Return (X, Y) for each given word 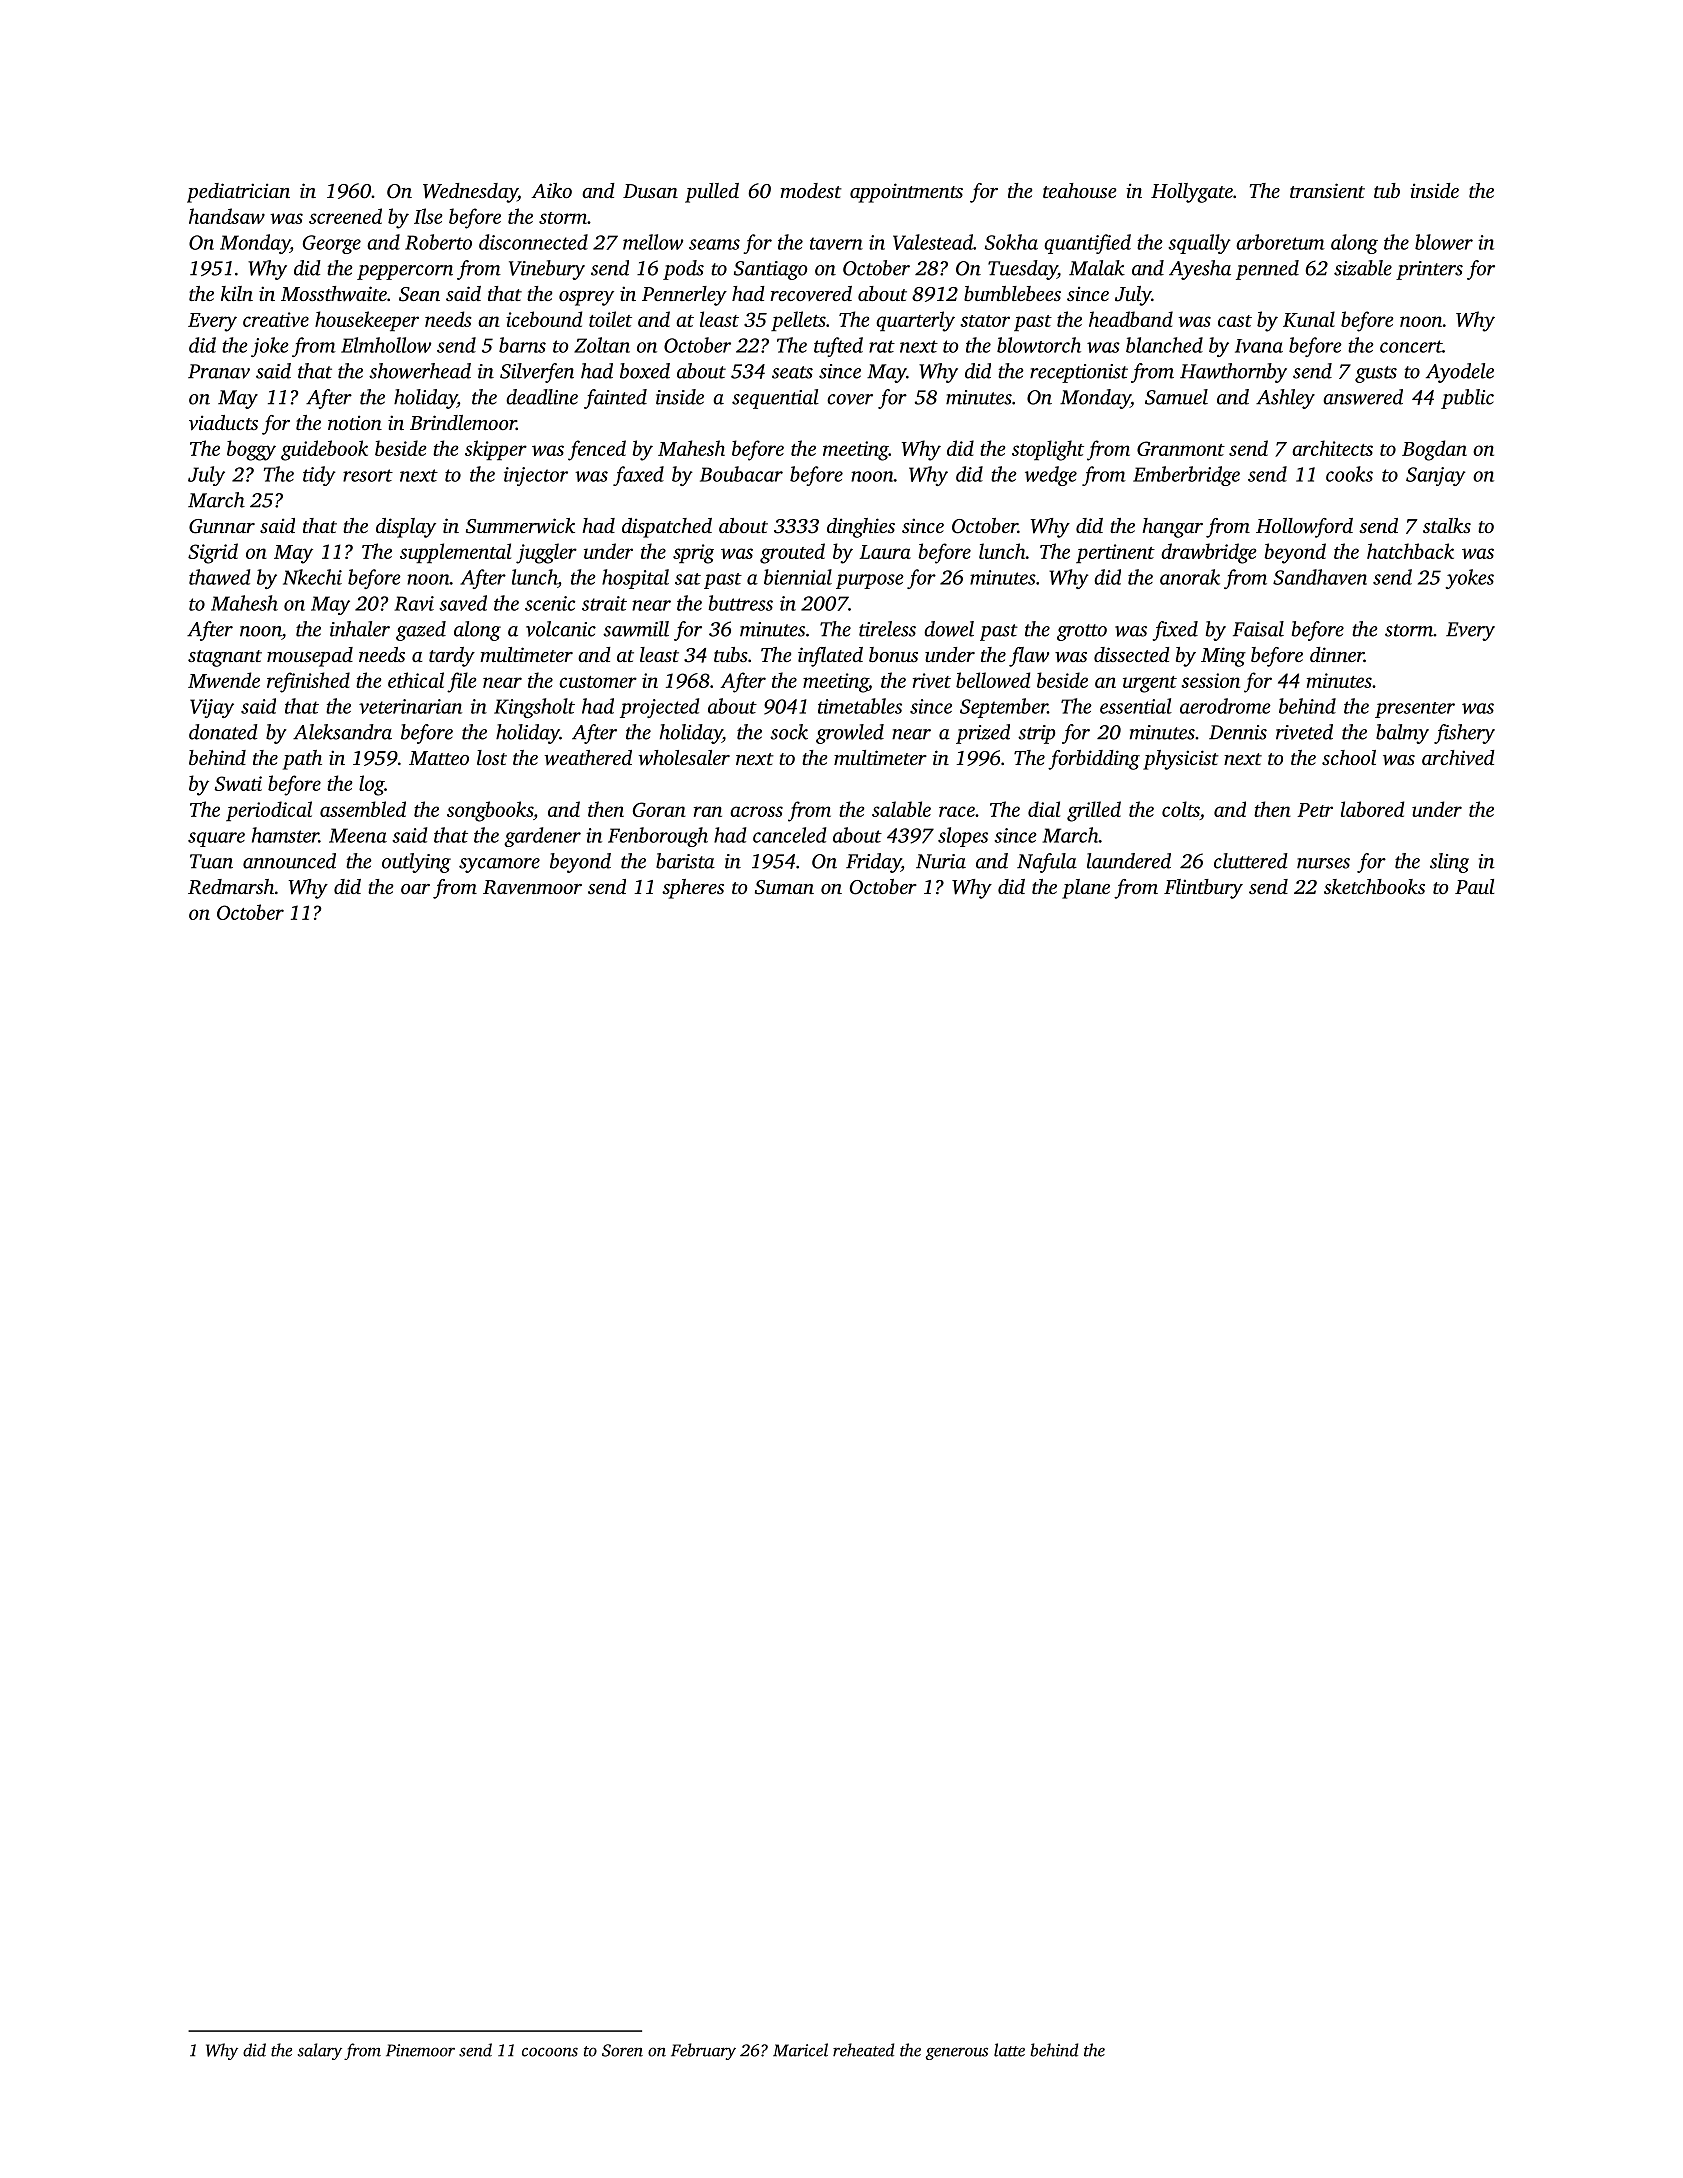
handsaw (227, 216)
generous (957, 2053)
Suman (784, 887)
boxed (645, 371)
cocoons (550, 2052)
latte (1009, 2050)
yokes (1469, 579)
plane (1086, 889)
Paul (1474, 886)
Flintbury (1203, 889)
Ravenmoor (532, 887)
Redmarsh (231, 887)
